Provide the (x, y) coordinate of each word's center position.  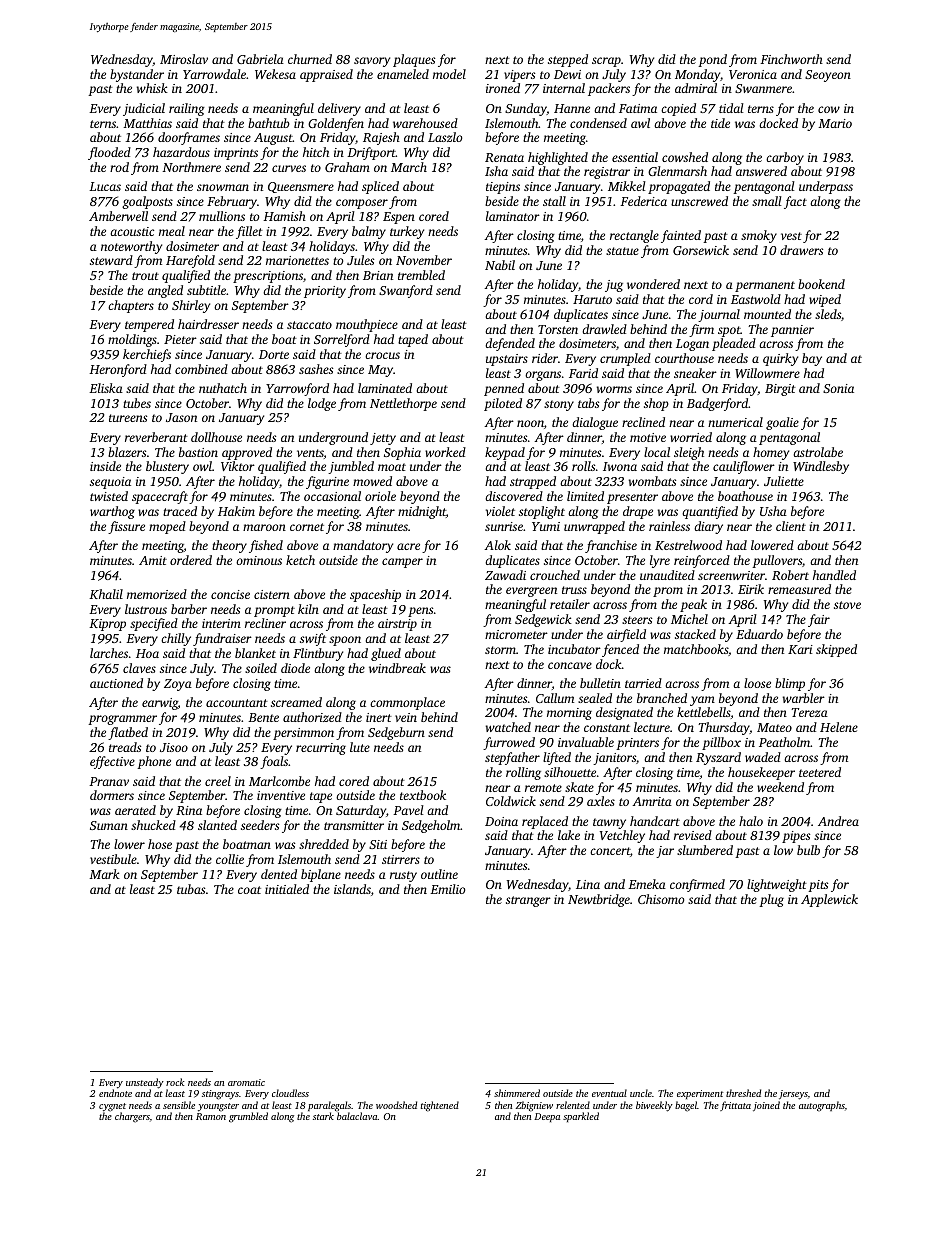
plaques (414, 60)
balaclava (357, 1116)
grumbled (248, 1117)
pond (712, 60)
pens (420, 612)
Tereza (809, 712)
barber (189, 609)
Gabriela (260, 59)
